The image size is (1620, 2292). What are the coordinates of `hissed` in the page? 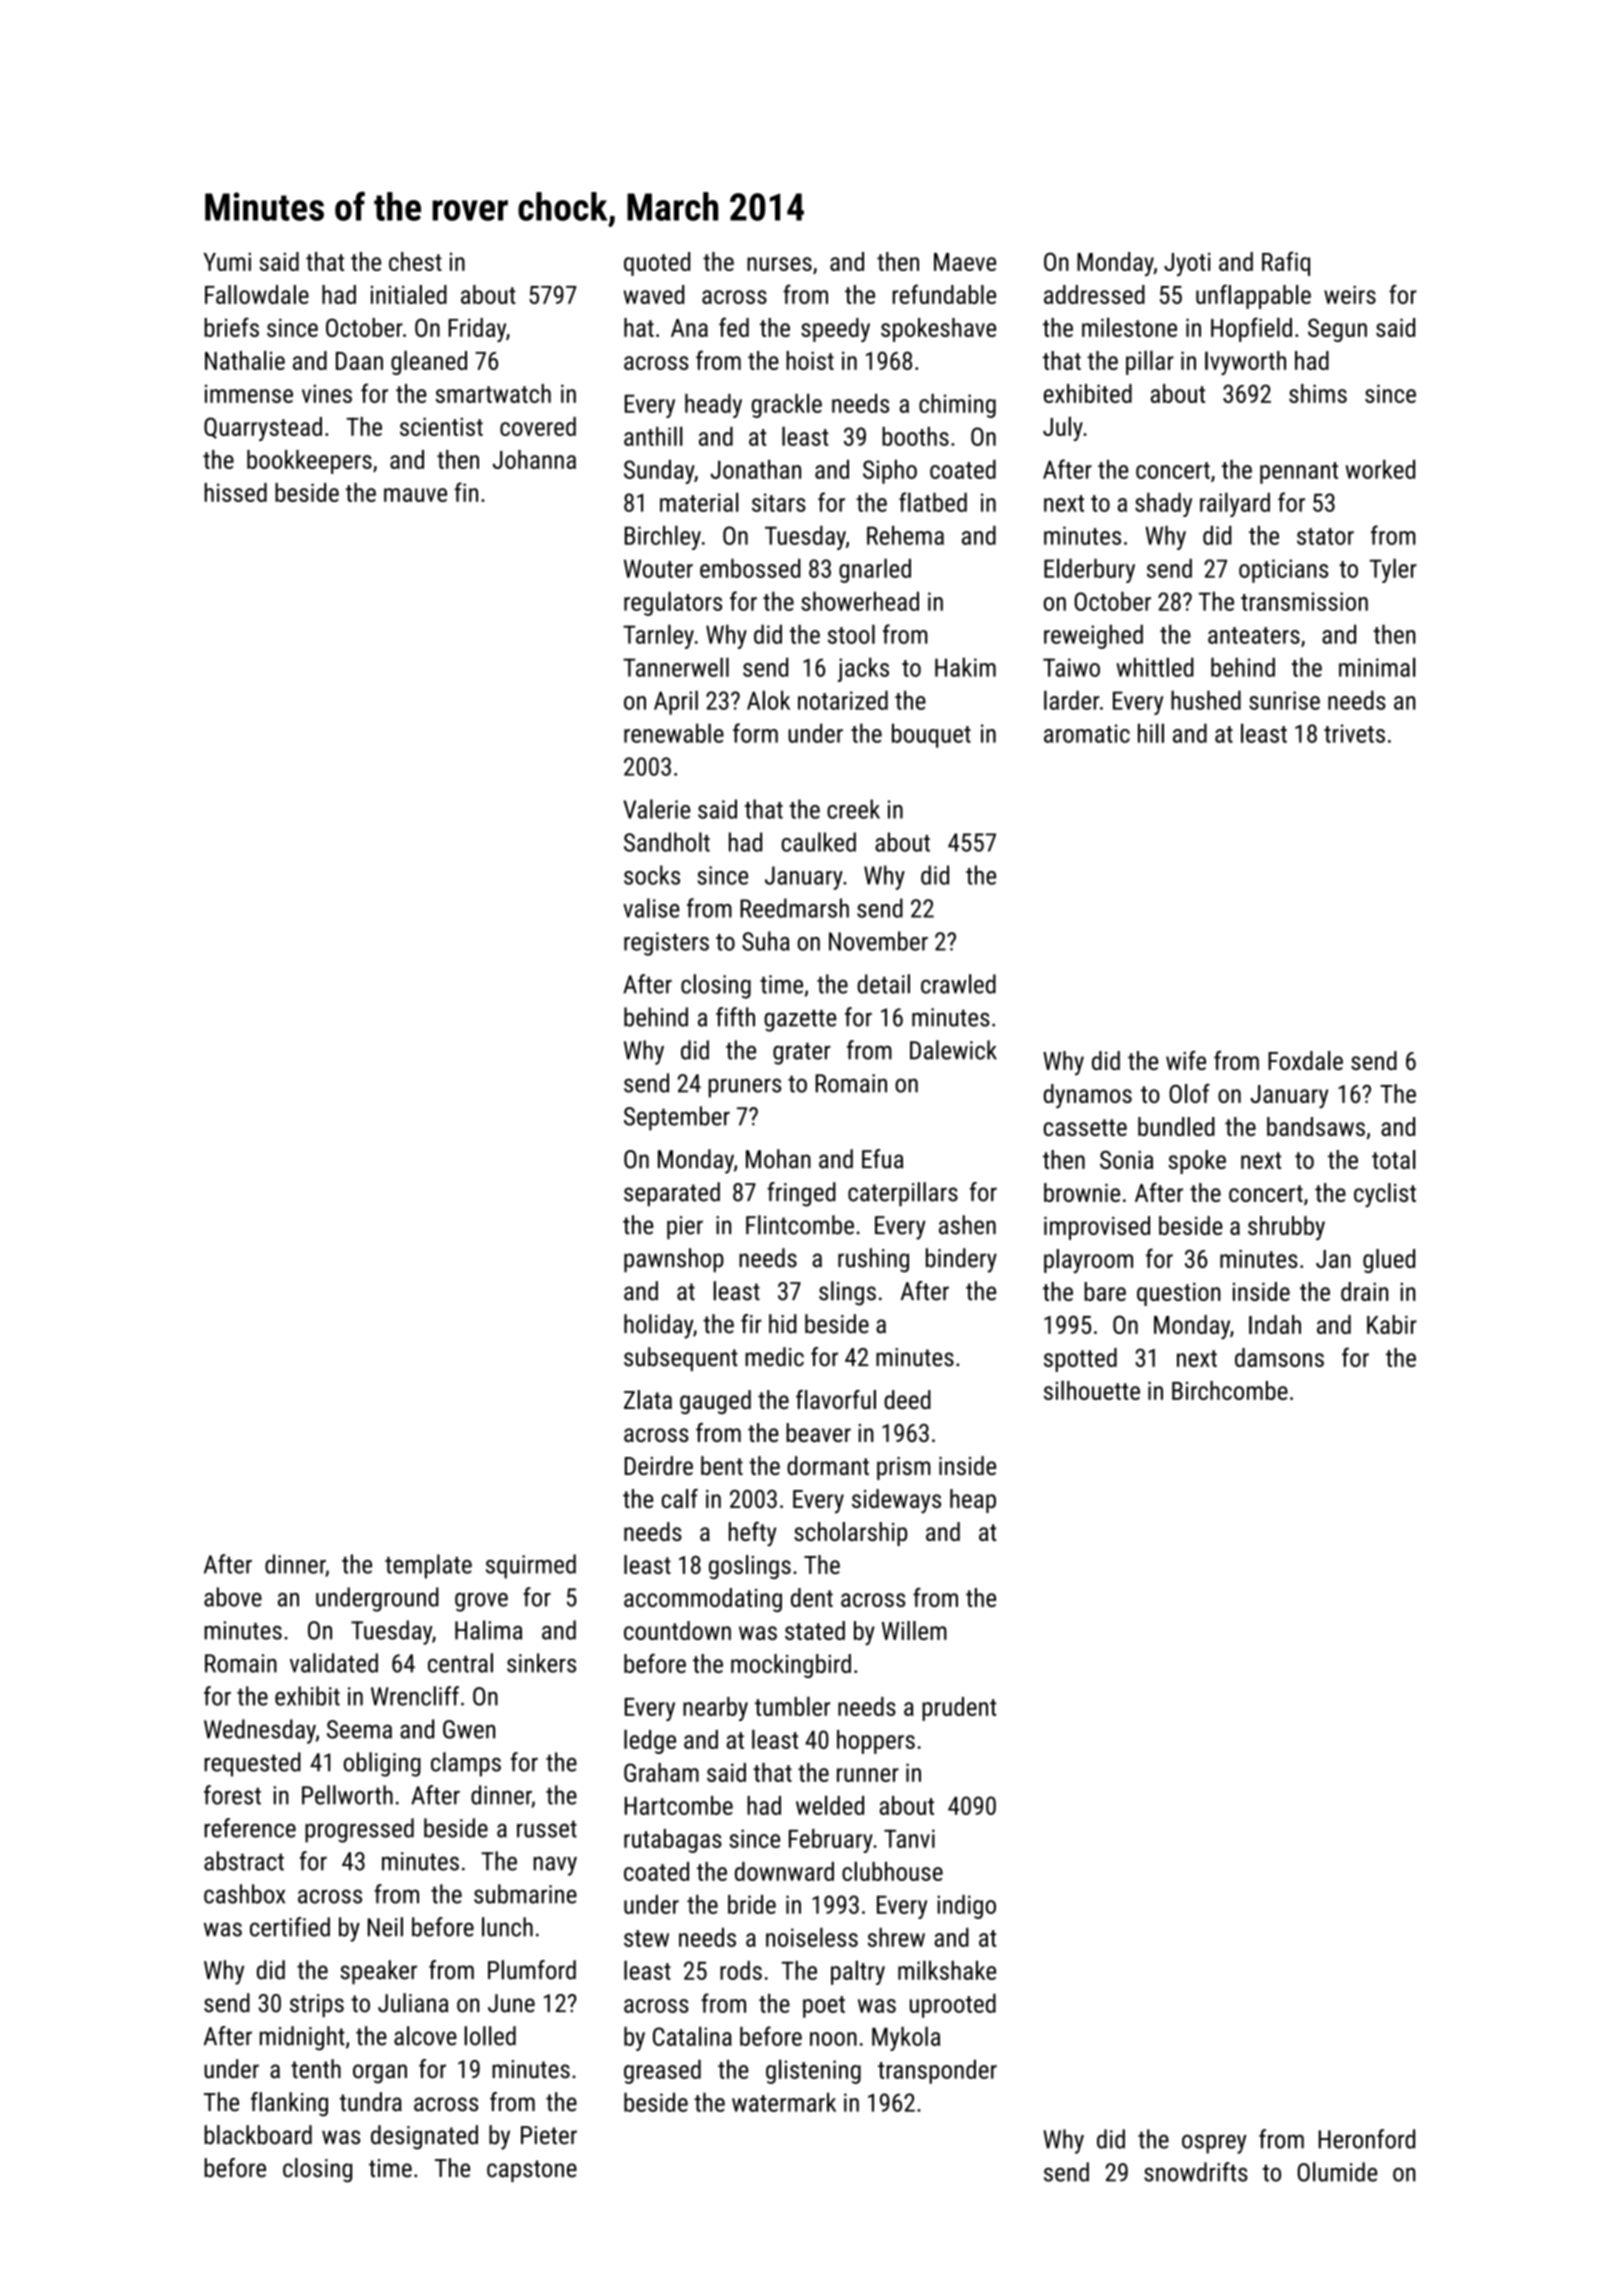 It's located at (235, 492).
